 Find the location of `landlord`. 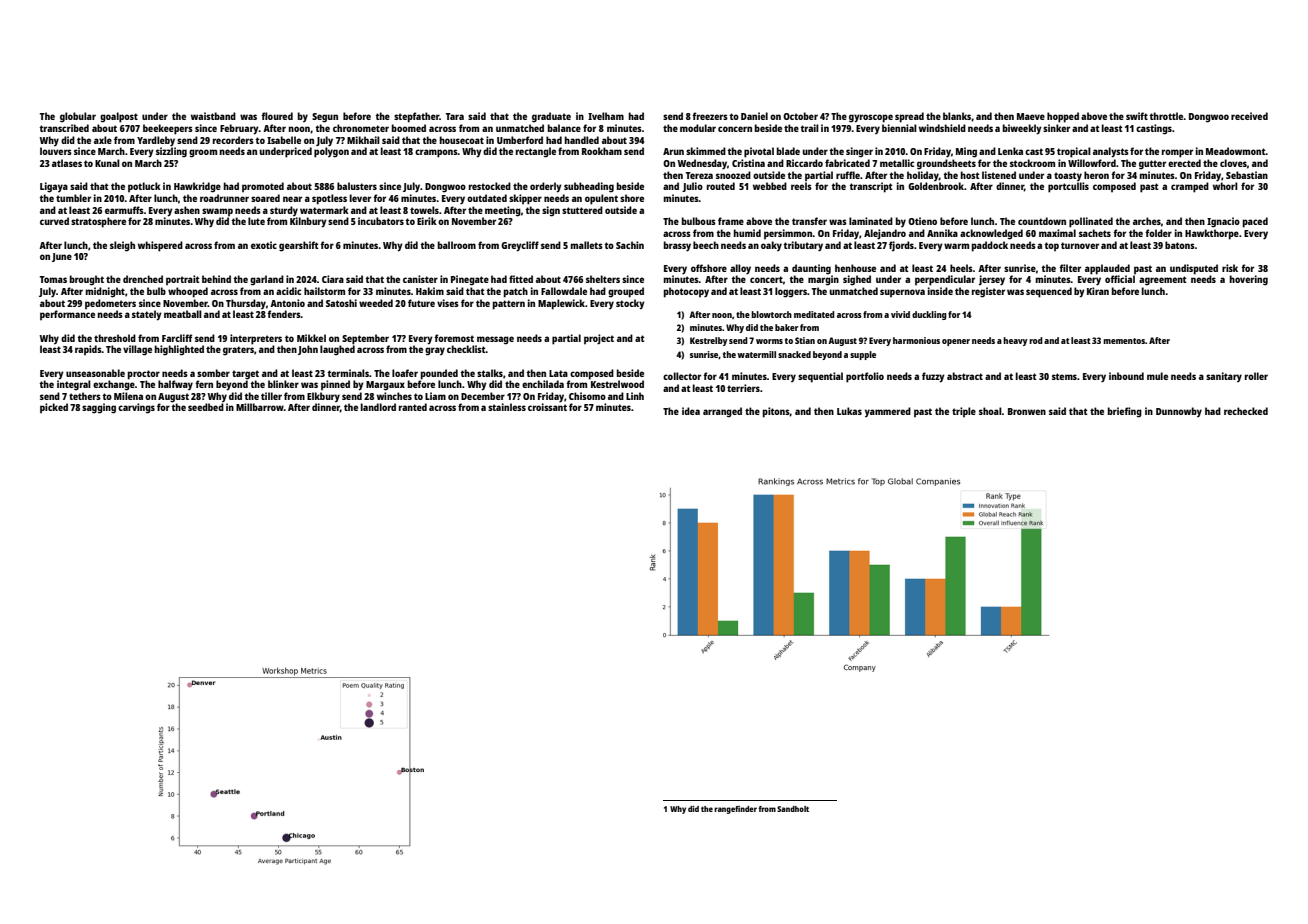

landlord is located at coordinates (378, 407).
